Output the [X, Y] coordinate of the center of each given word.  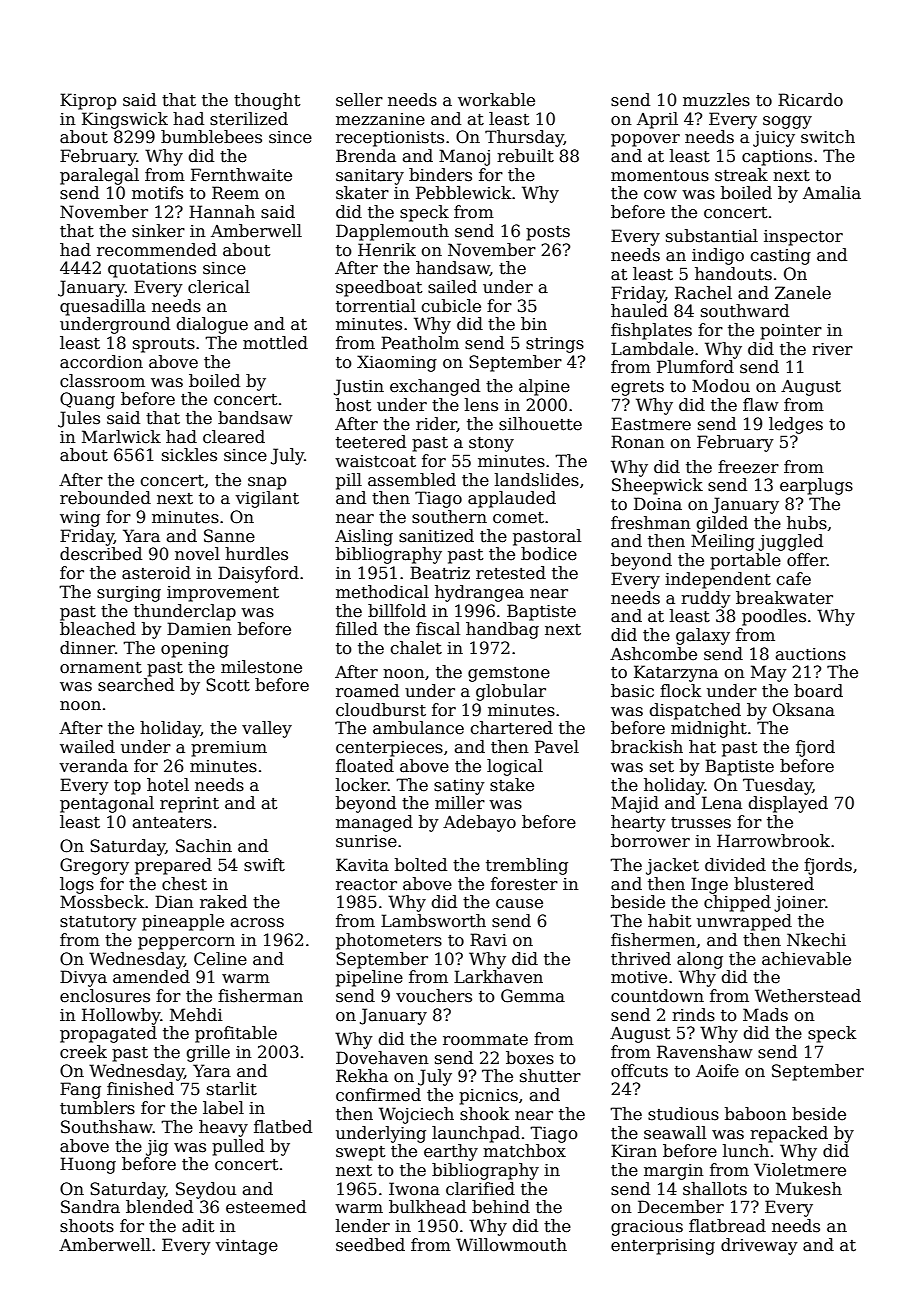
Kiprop [88, 101]
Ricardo [810, 100]
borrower [650, 841]
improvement [223, 594]
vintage [246, 1247]
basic [632, 691]
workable [496, 100]
